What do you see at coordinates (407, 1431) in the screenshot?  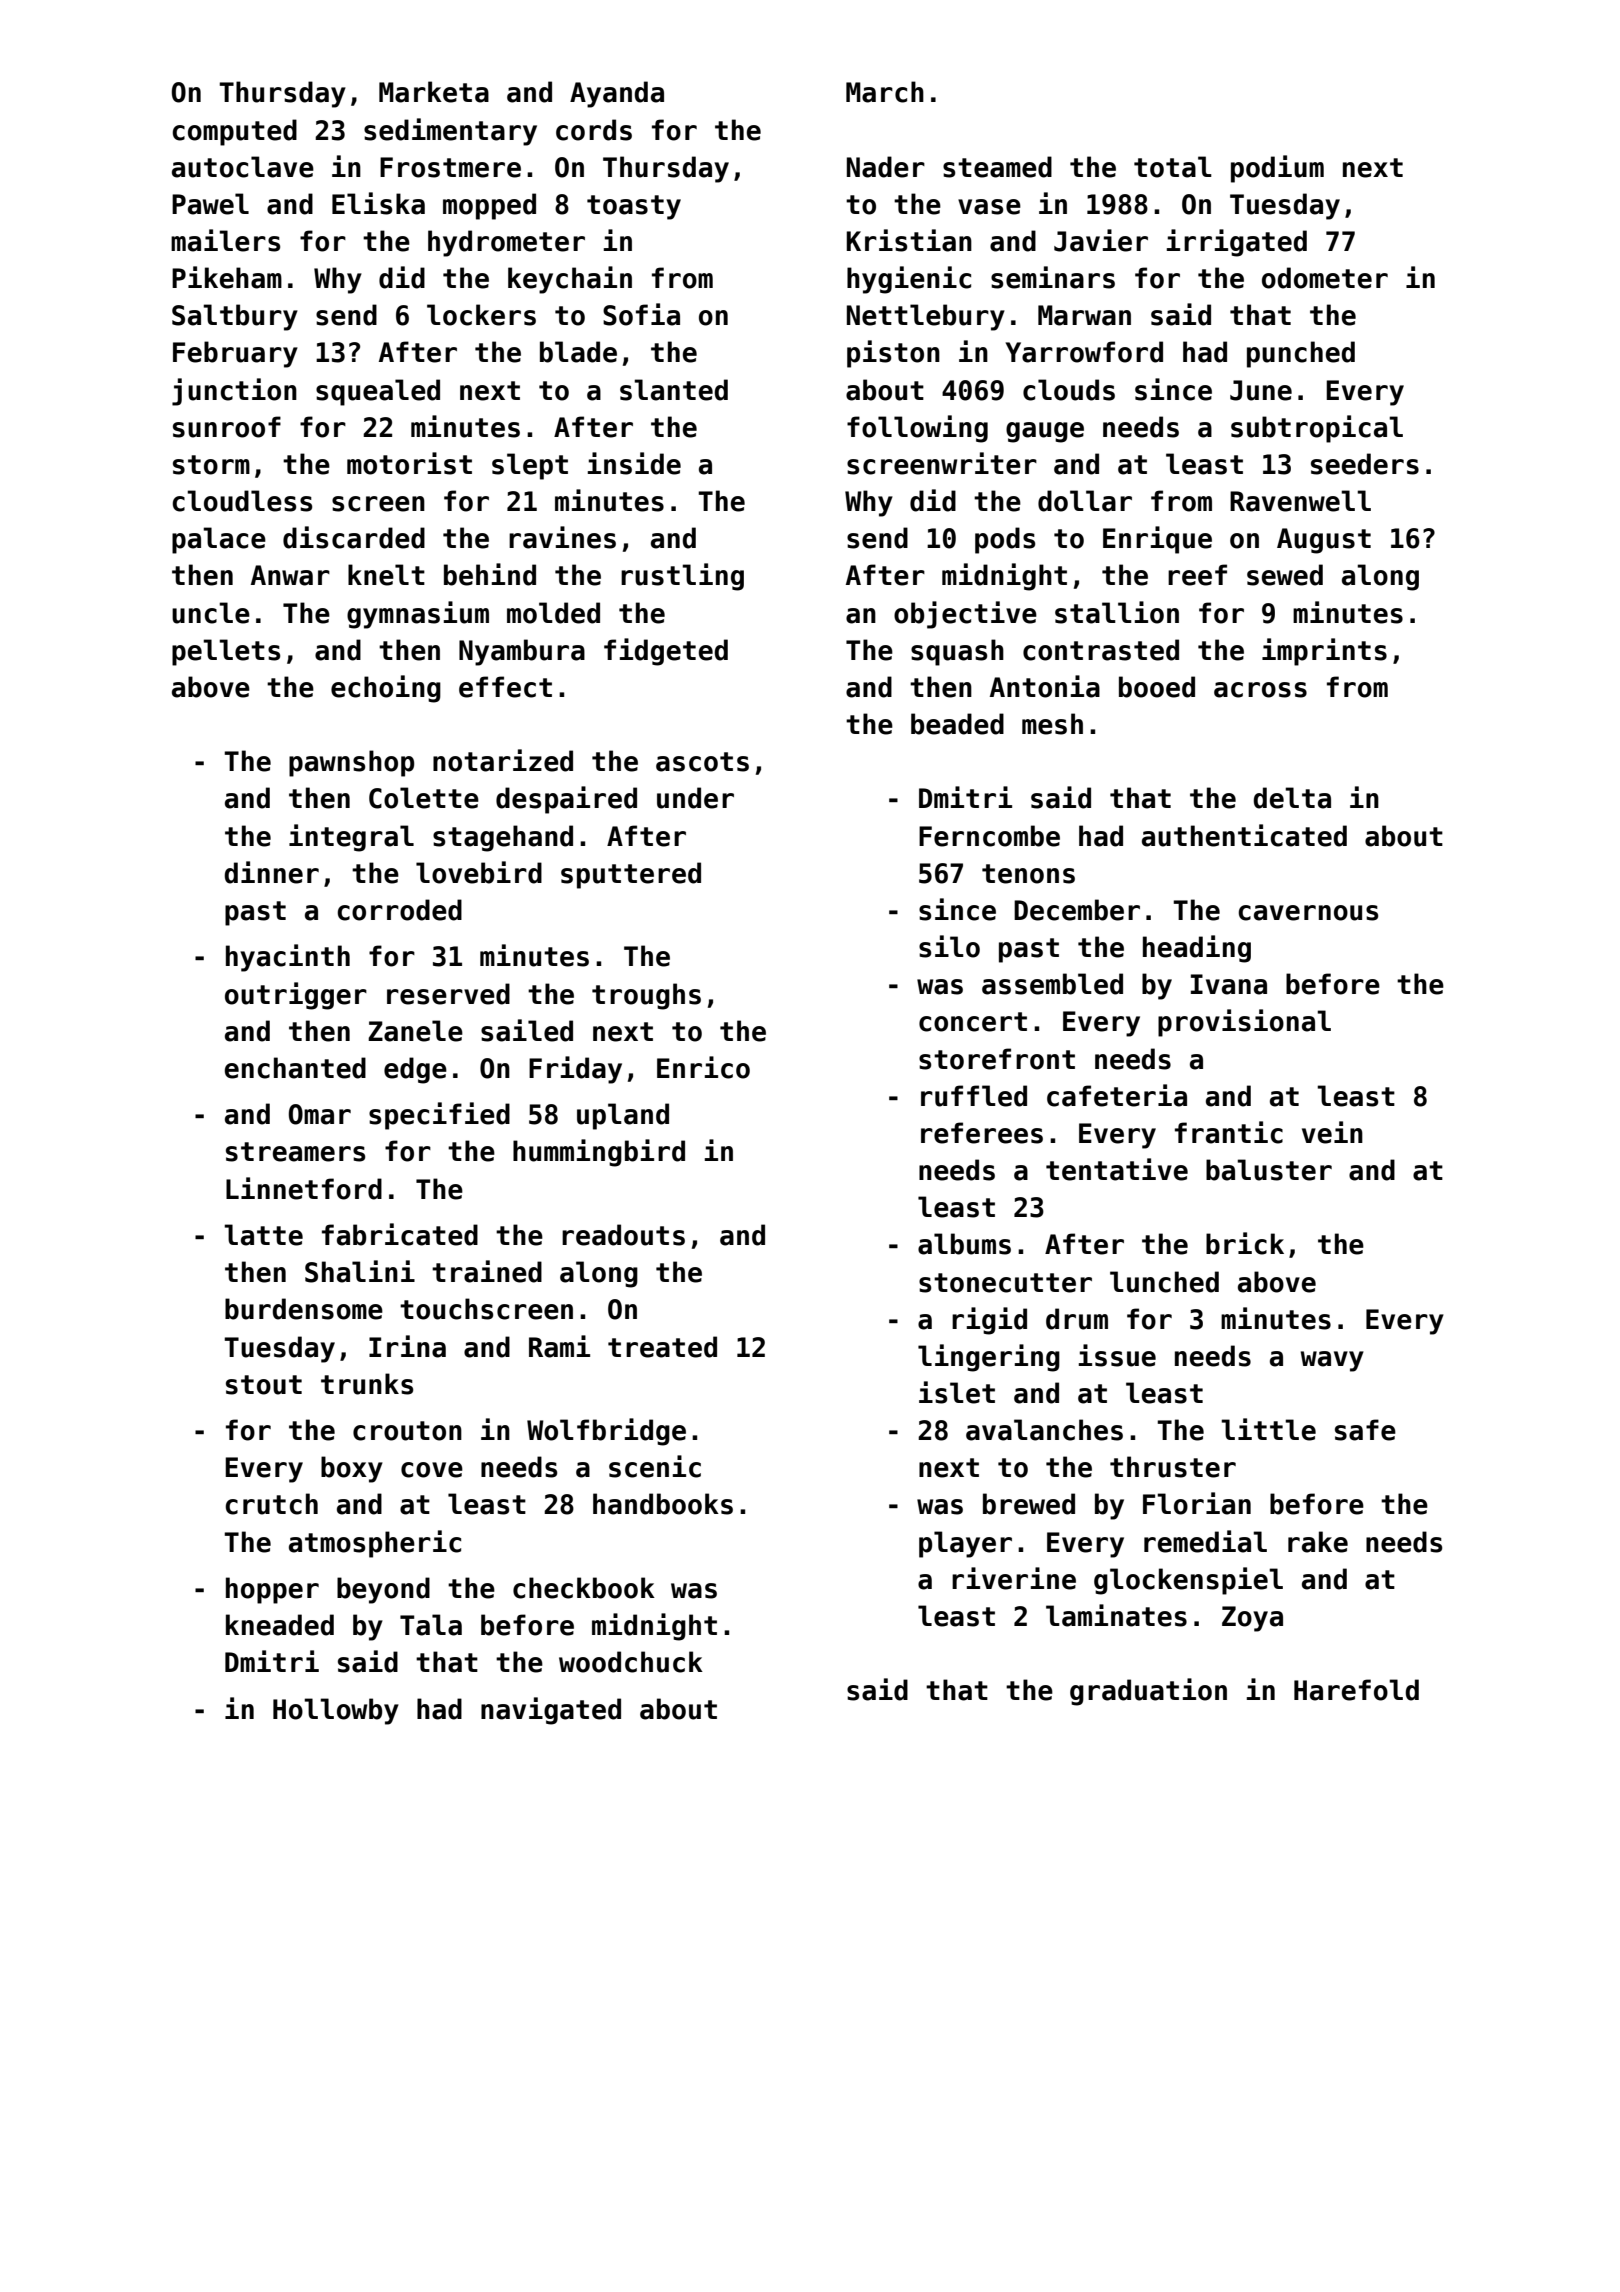 I see `crouton` at bounding box center [407, 1431].
